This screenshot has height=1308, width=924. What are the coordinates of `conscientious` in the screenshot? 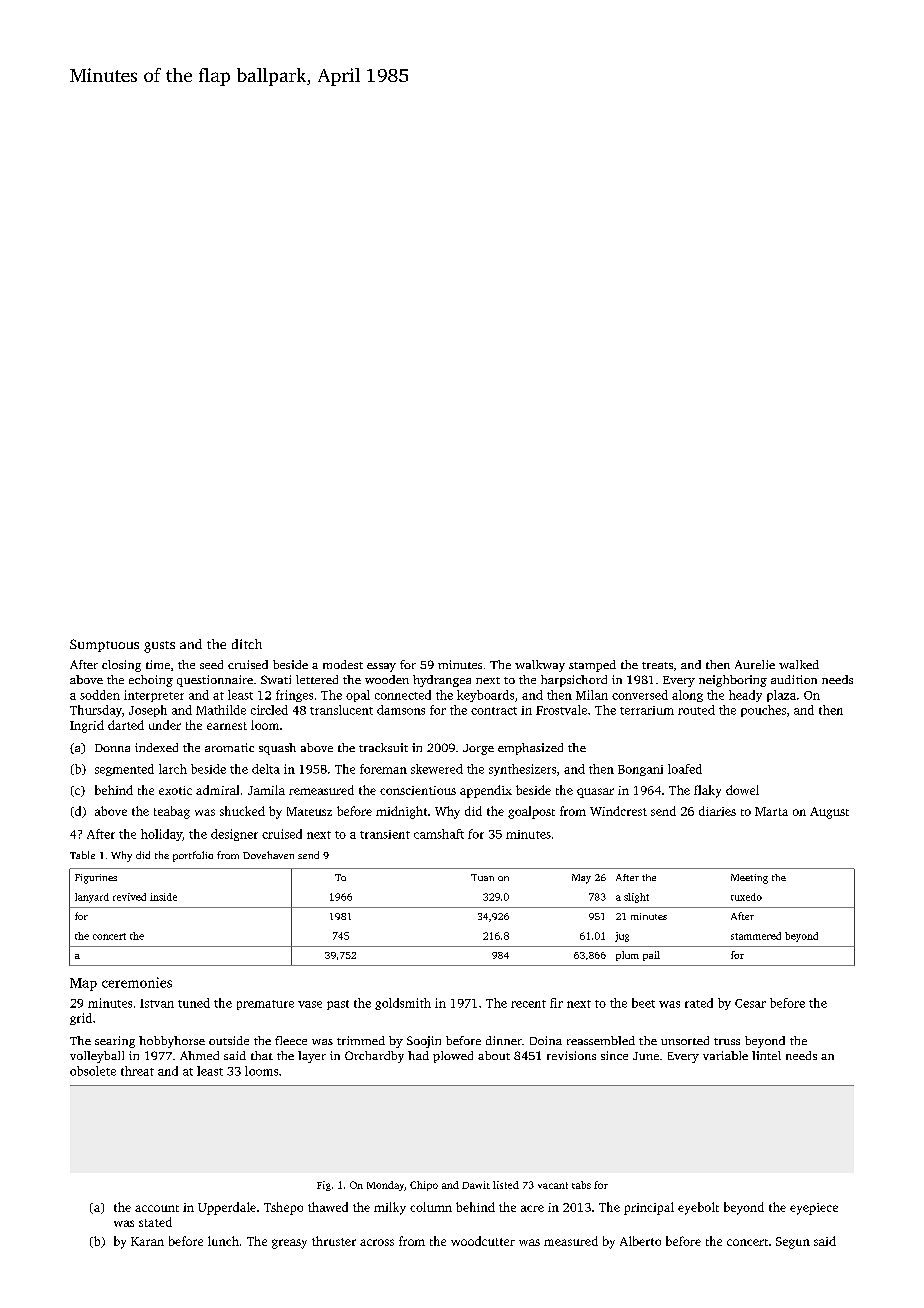 It's located at (418, 790).
